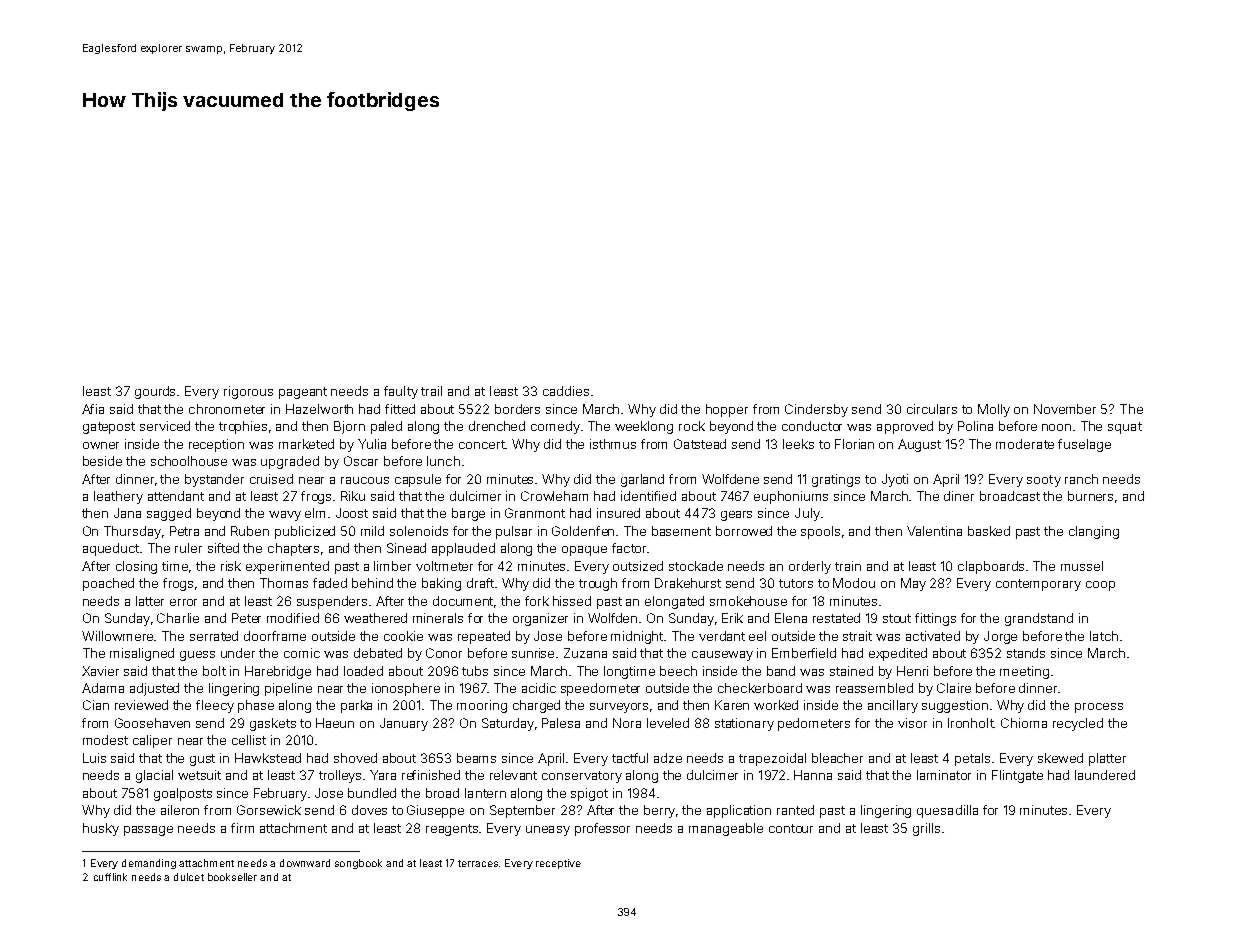 The width and height of the screenshot is (1233, 952). I want to click on passage, so click(148, 831).
